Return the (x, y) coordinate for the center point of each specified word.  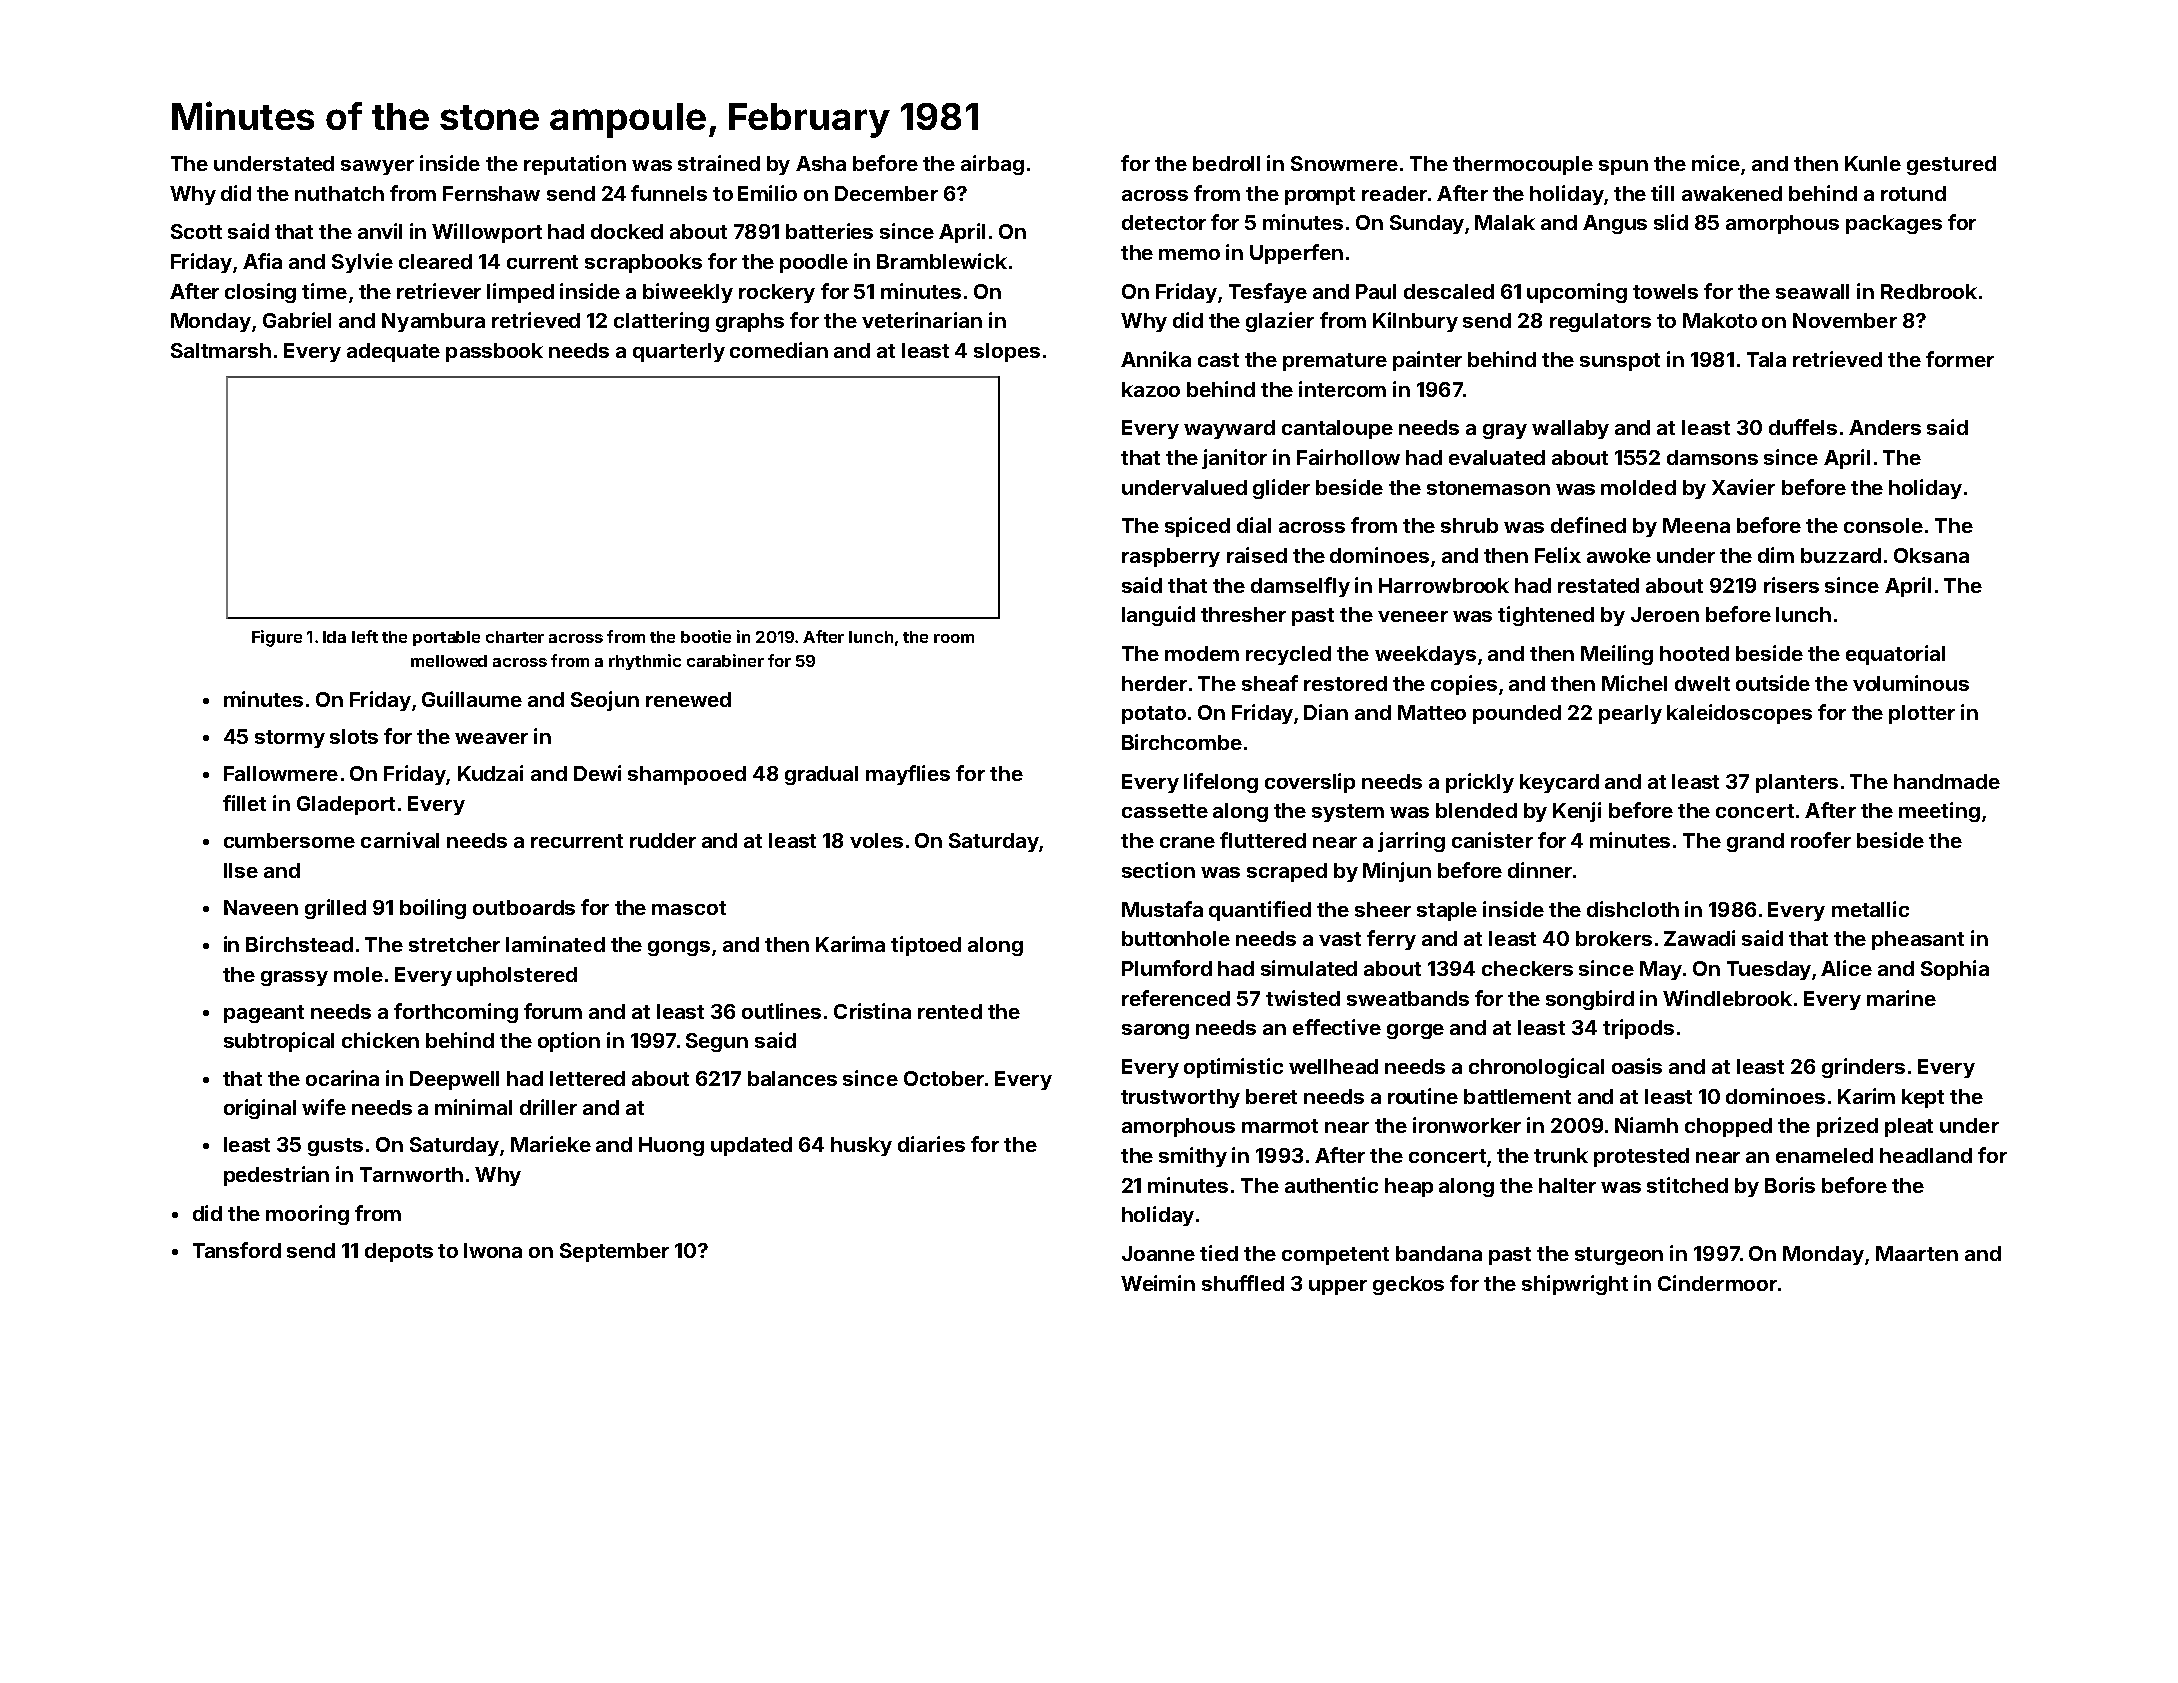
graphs (750, 322)
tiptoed (926, 946)
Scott (196, 231)
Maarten (1917, 1253)
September (614, 1252)
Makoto (1720, 320)
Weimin (1158, 1283)
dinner (1540, 870)
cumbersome (289, 840)
